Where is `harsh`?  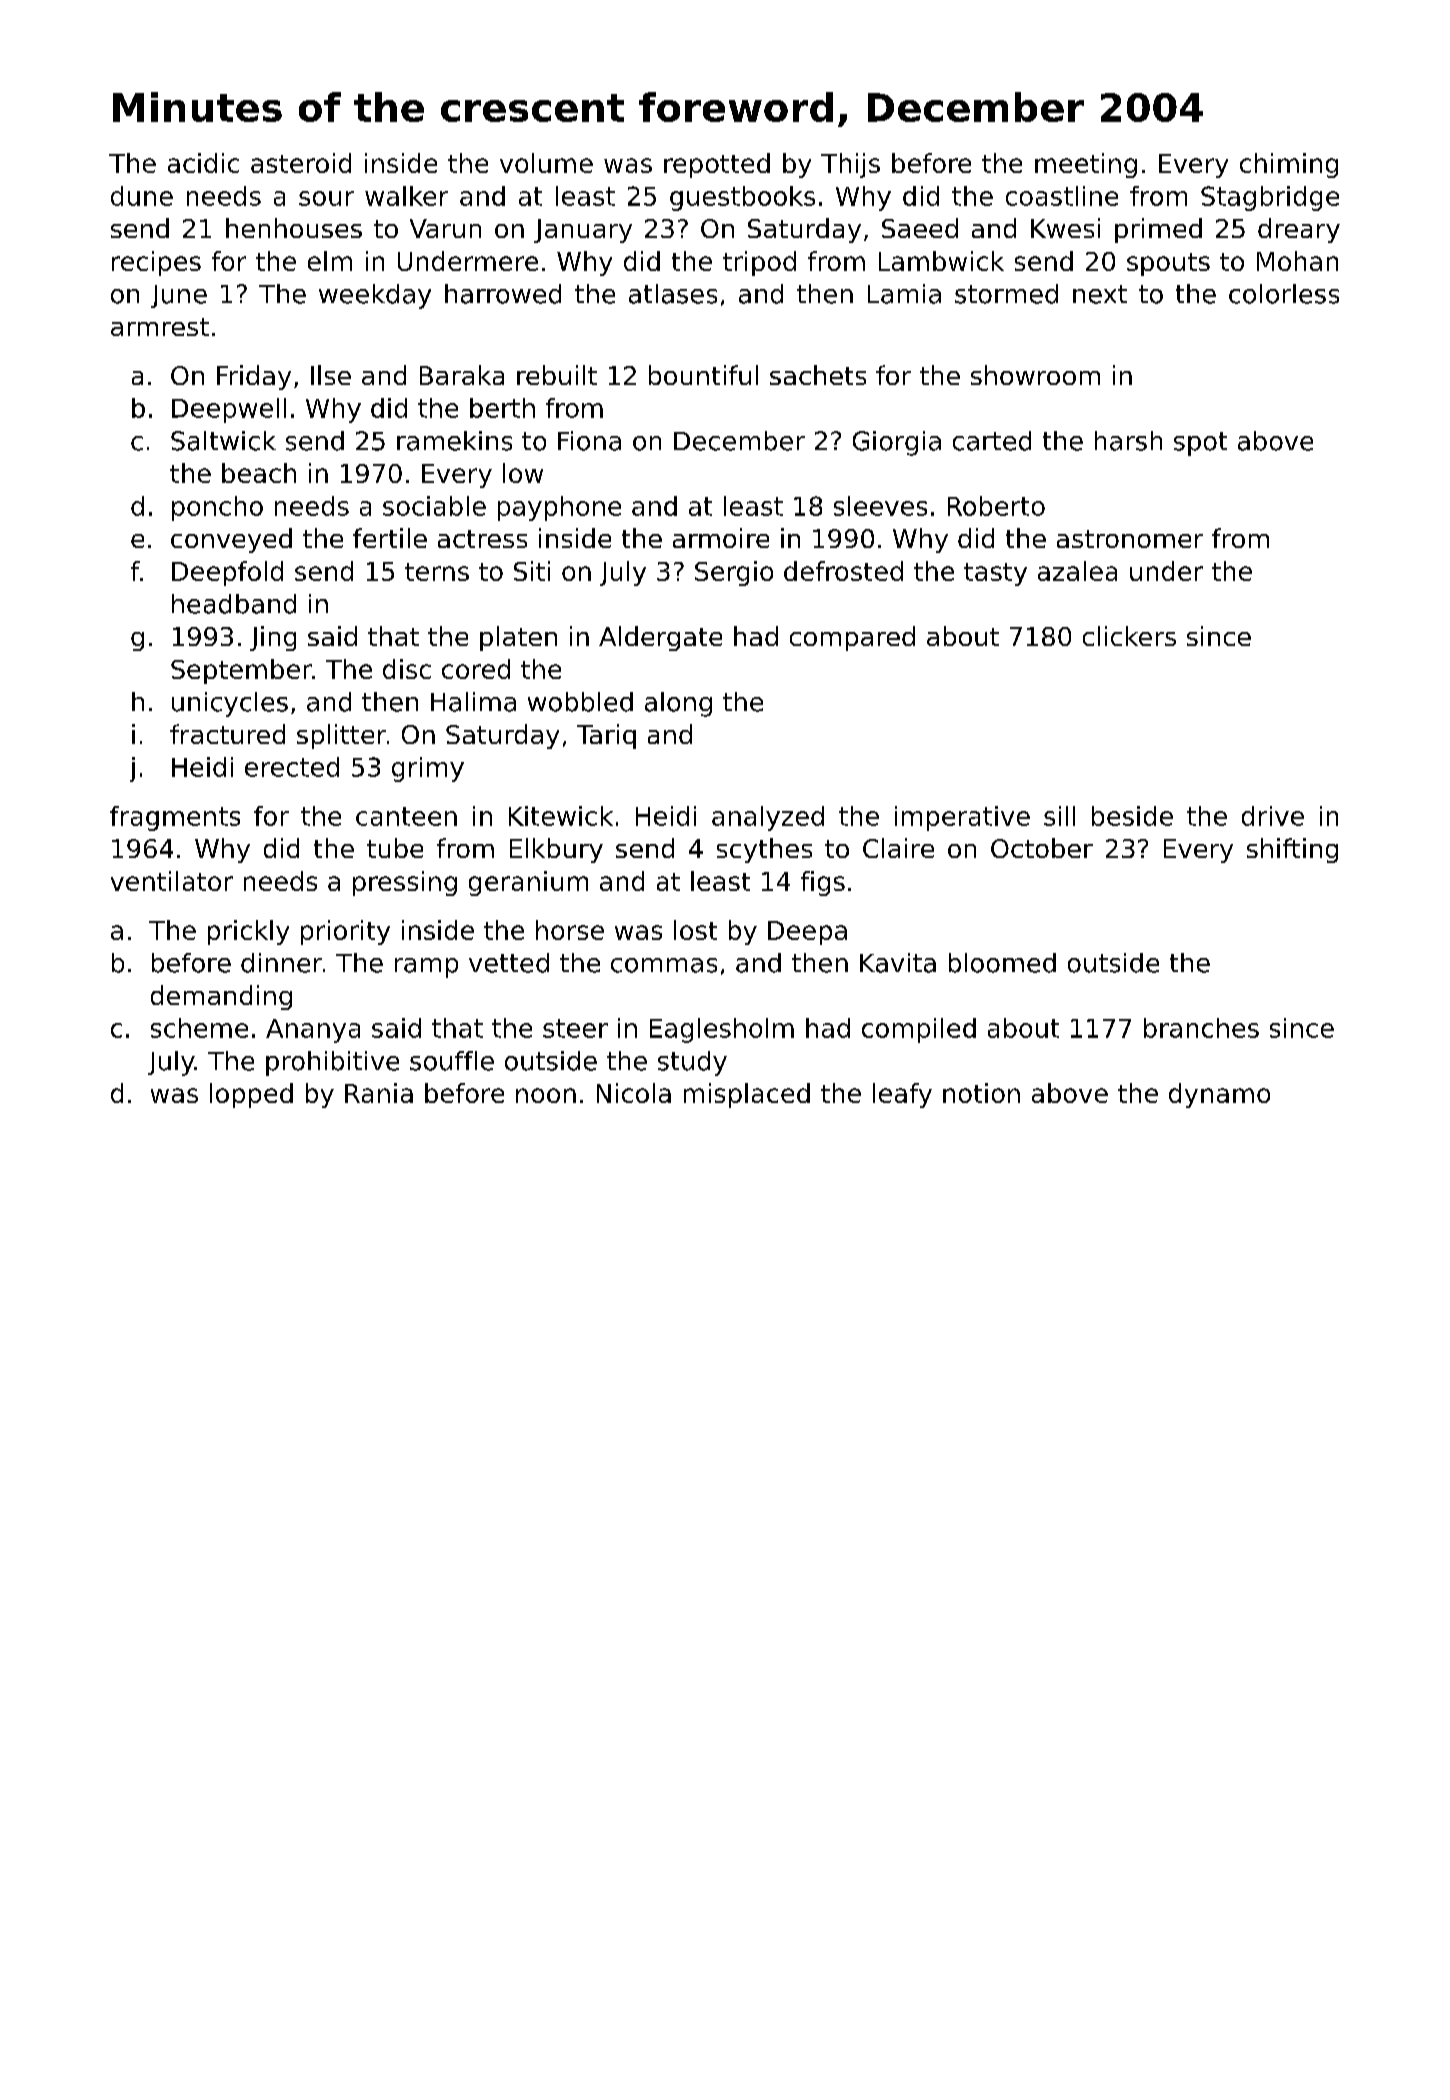
harsh is located at coordinates (1128, 441).
